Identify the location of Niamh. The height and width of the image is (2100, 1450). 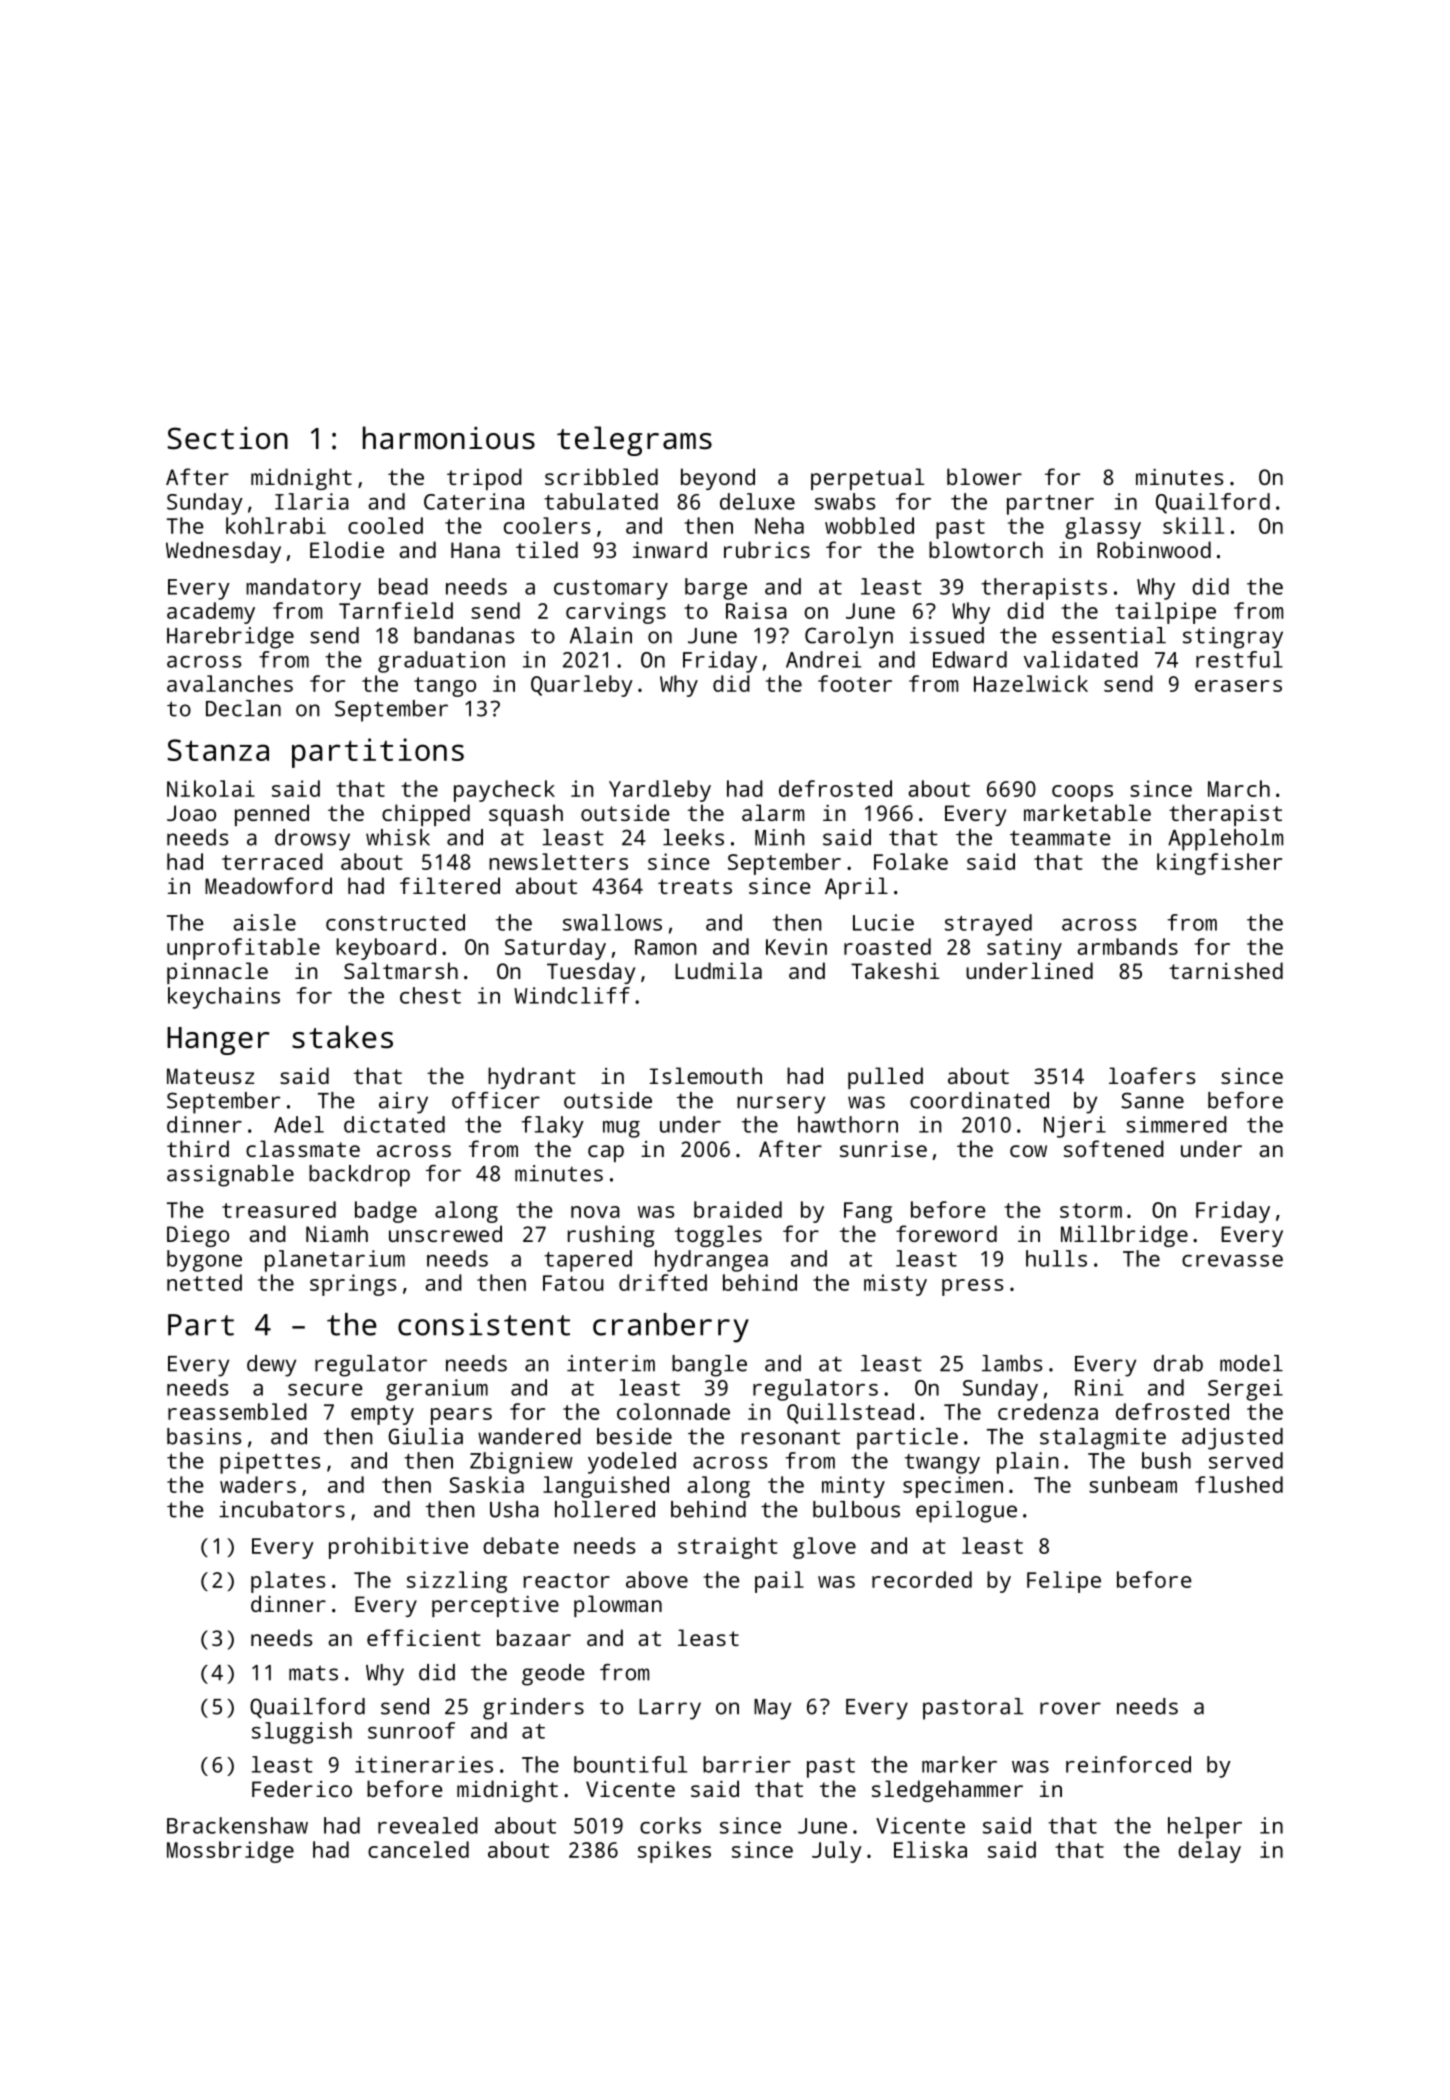
(337, 1233).
